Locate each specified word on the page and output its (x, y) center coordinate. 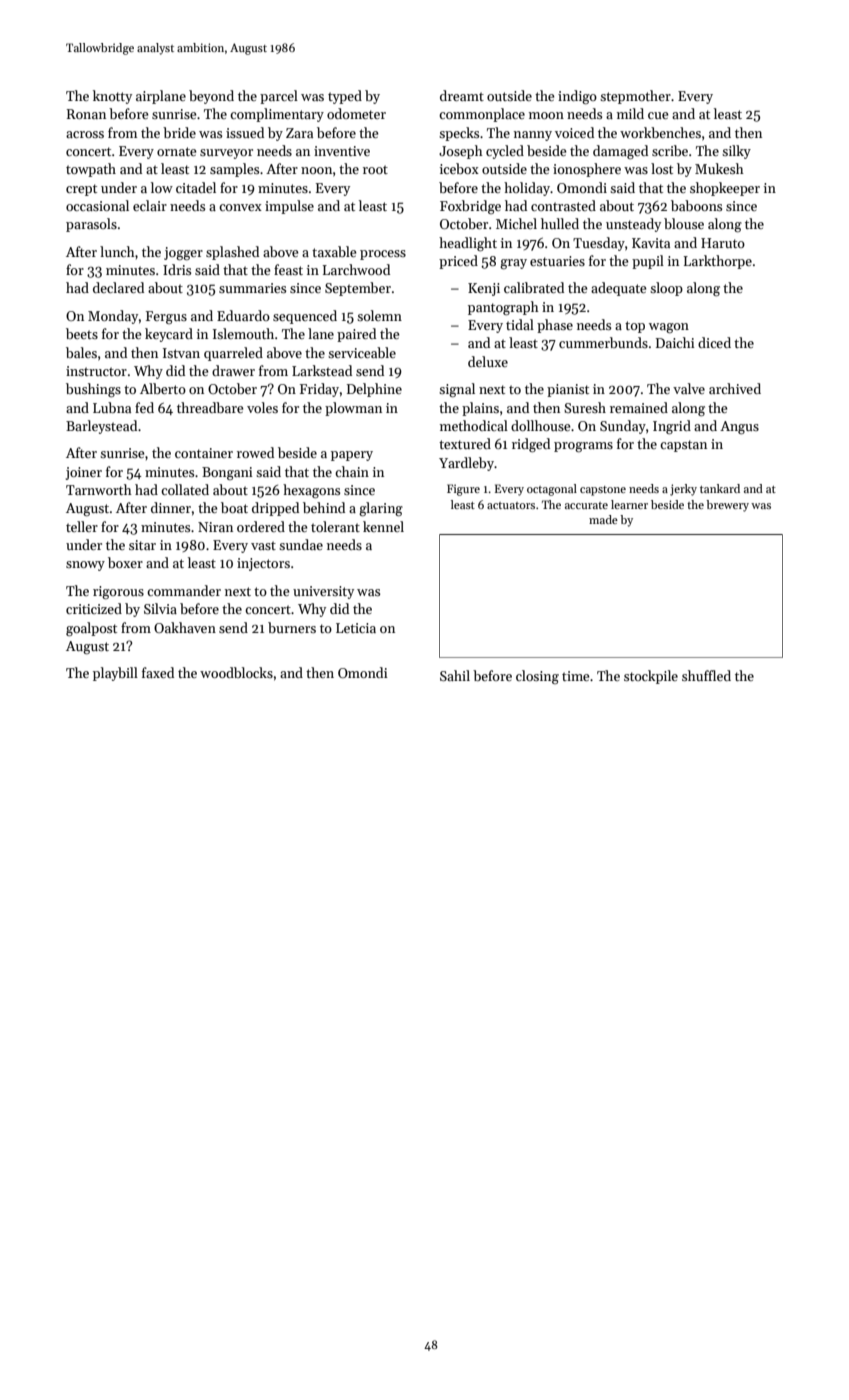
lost (662, 168)
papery (352, 456)
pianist (568, 390)
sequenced (305, 317)
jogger (183, 253)
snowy (85, 566)
